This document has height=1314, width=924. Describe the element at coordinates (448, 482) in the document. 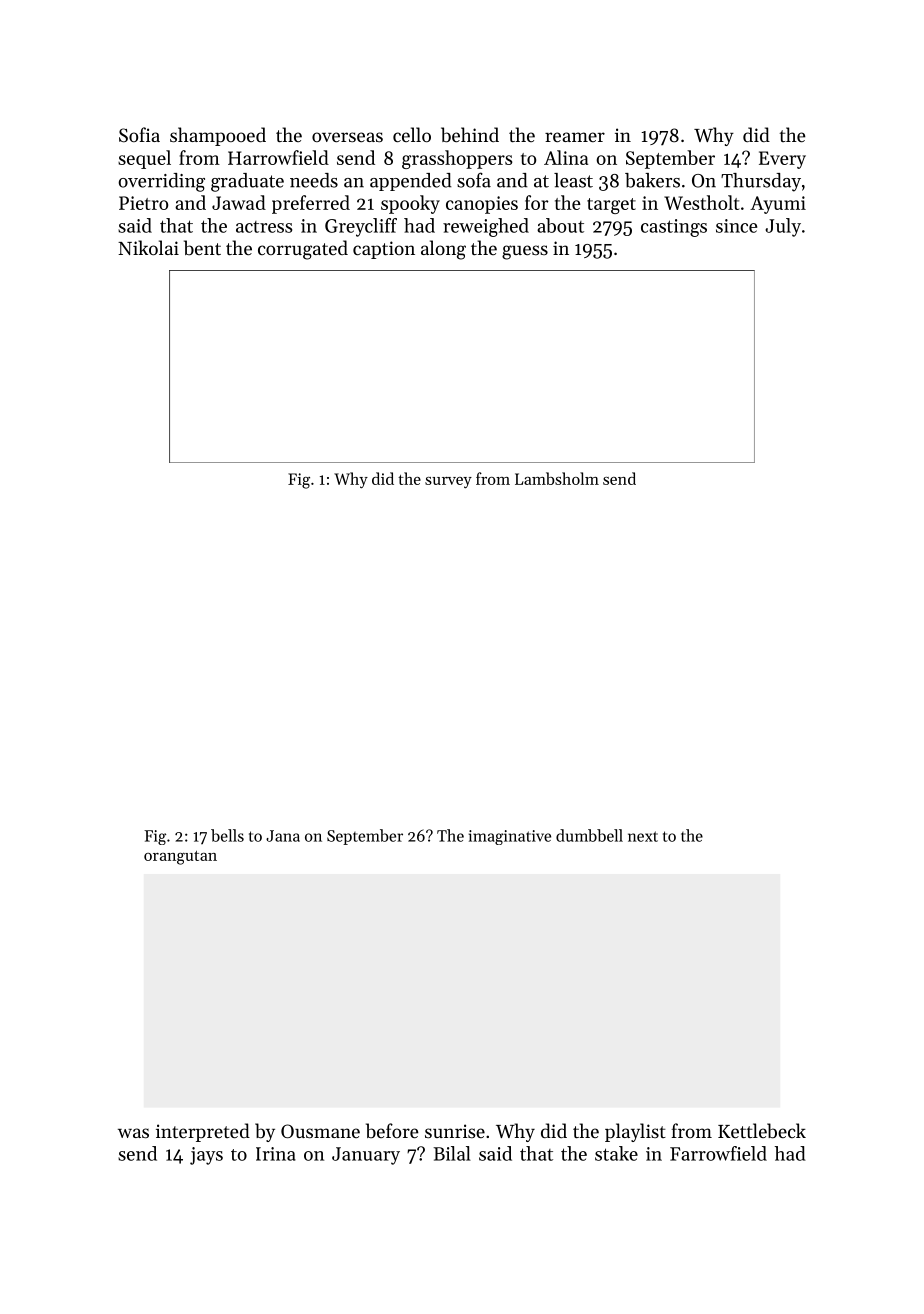

I see `survey` at that location.
